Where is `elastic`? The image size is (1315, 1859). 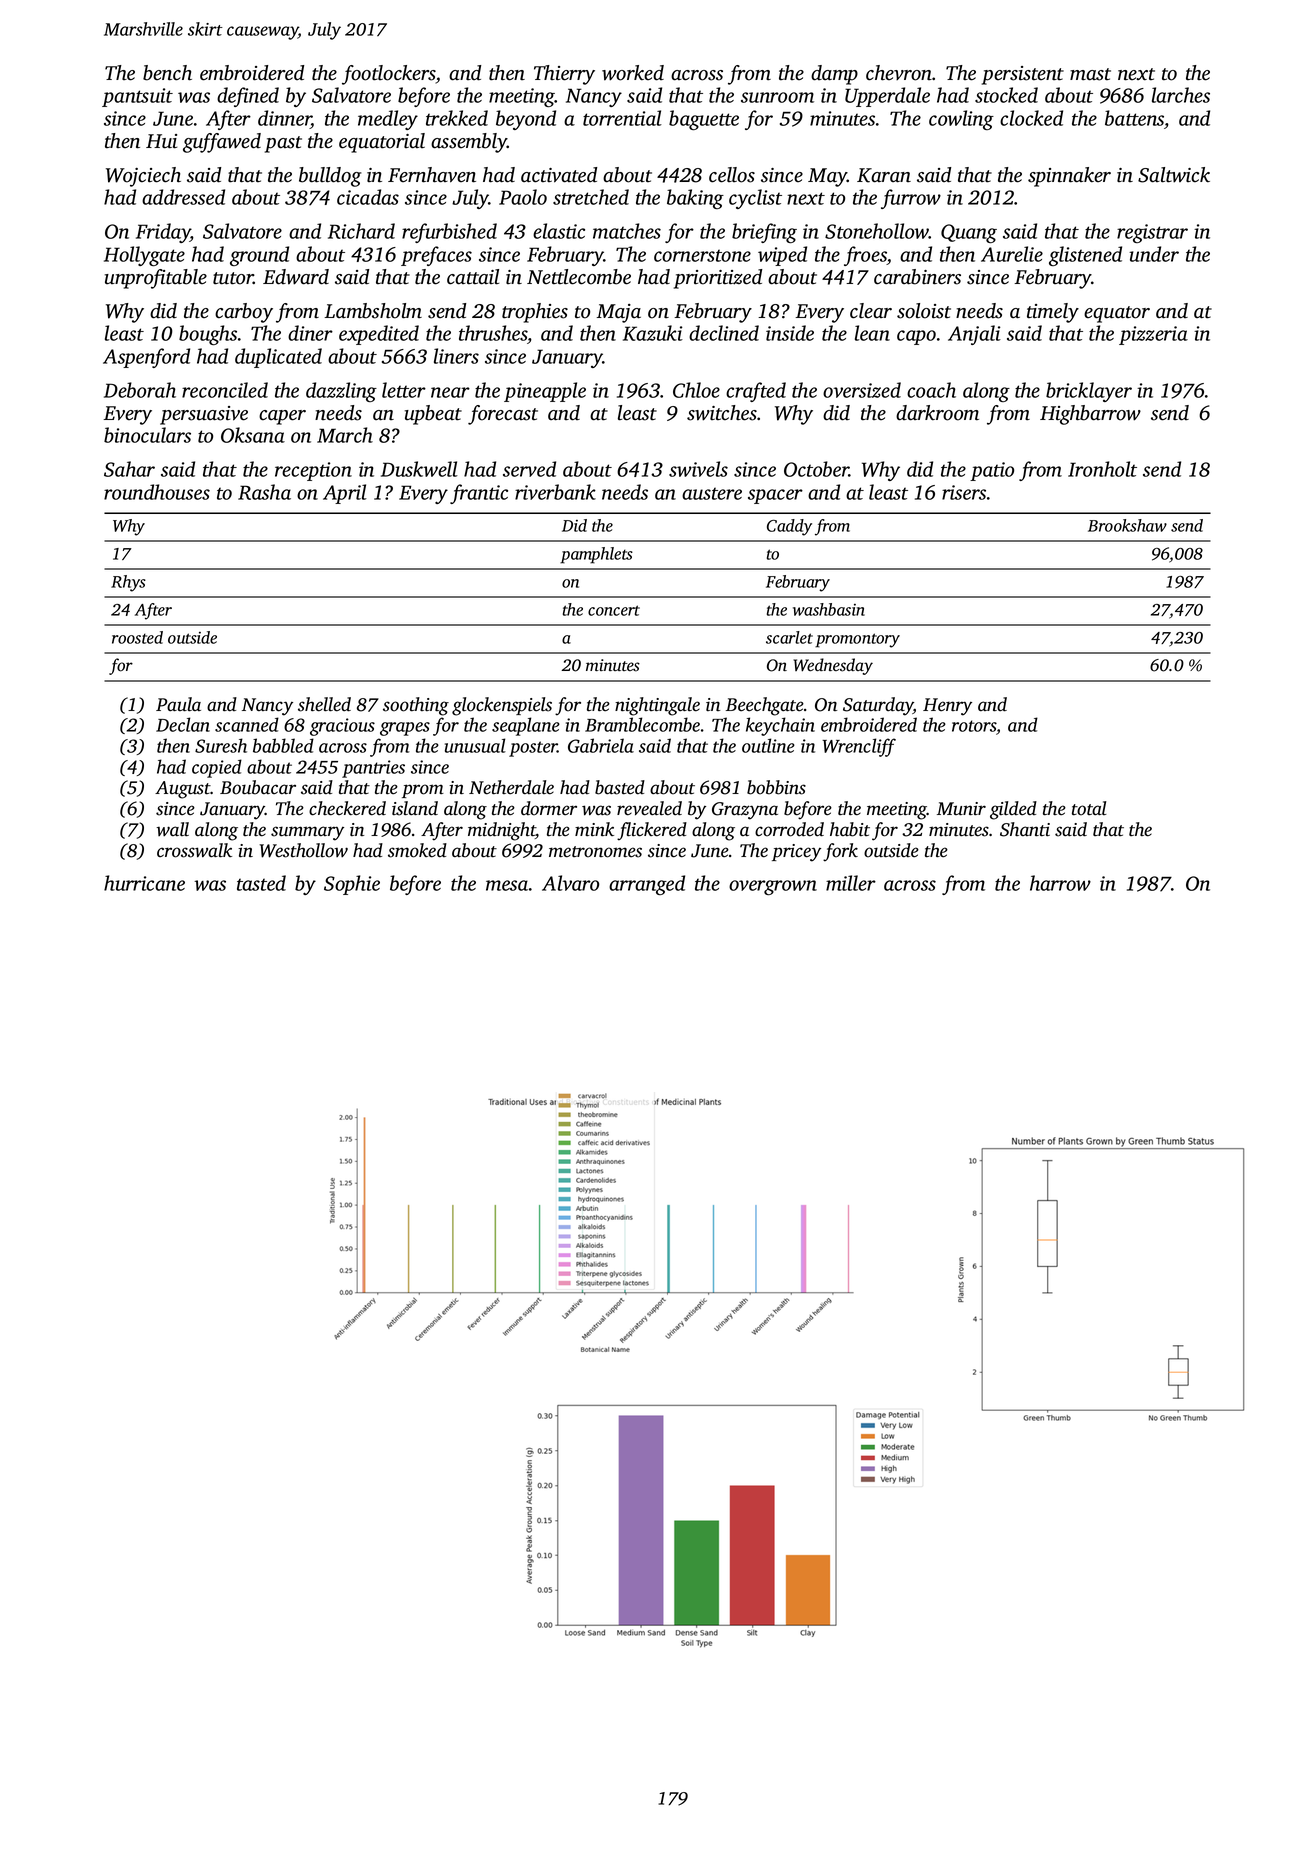
elastic is located at coordinates (559, 231).
